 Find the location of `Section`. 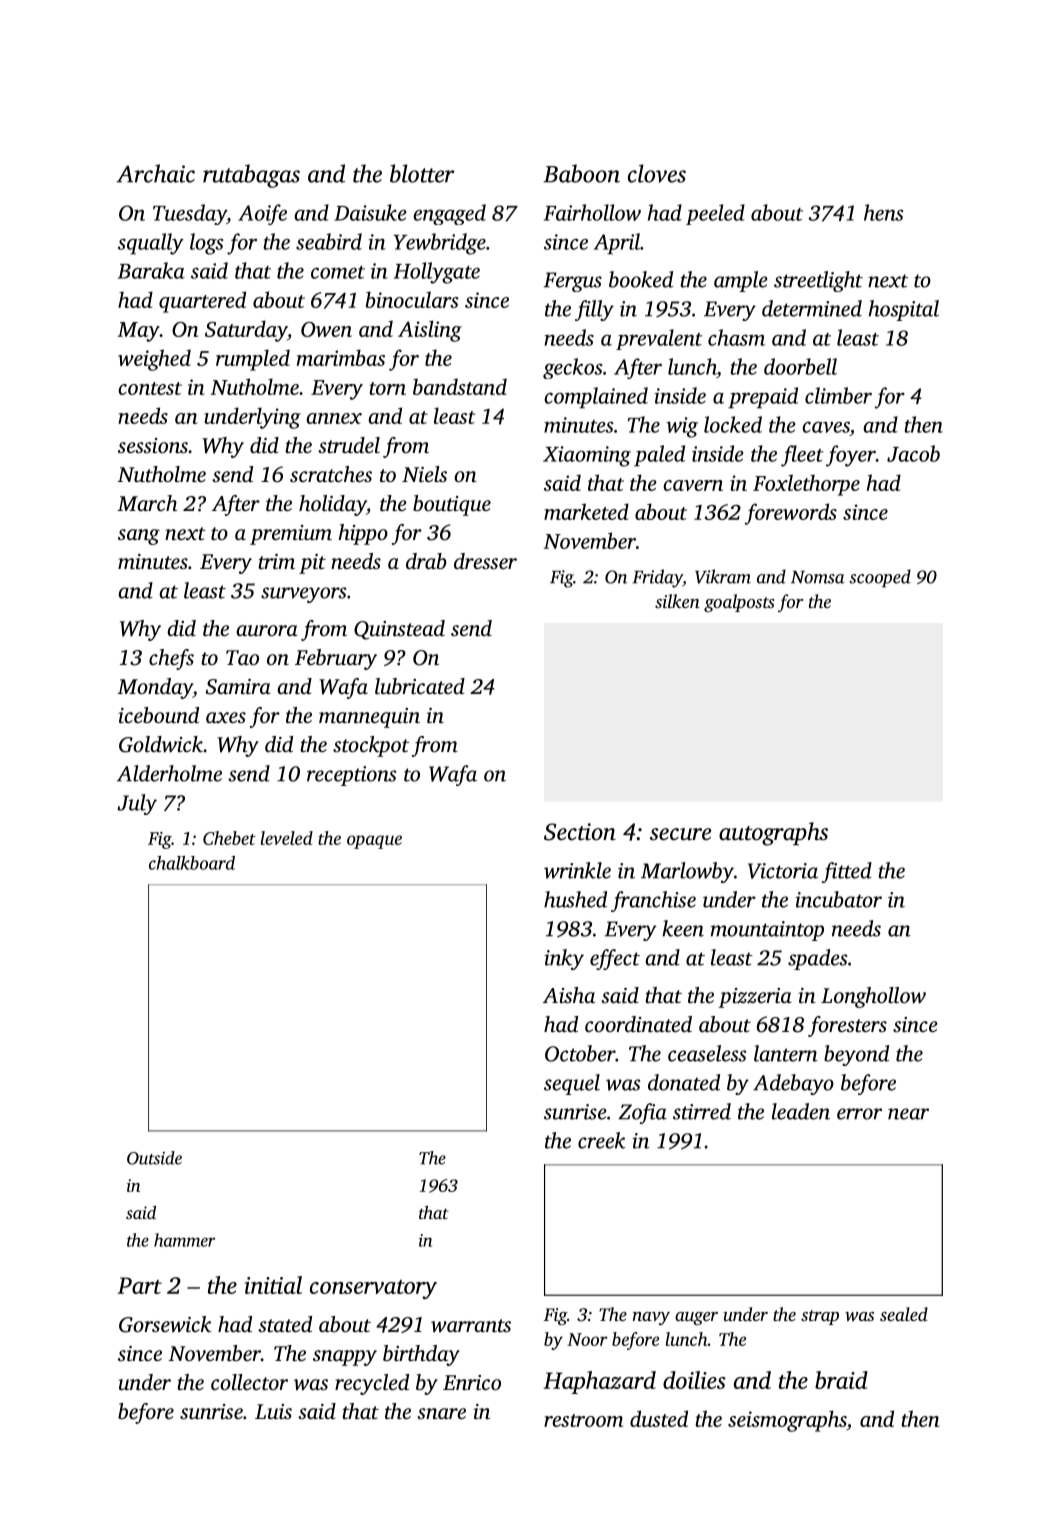

Section is located at coordinates (580, 832).
